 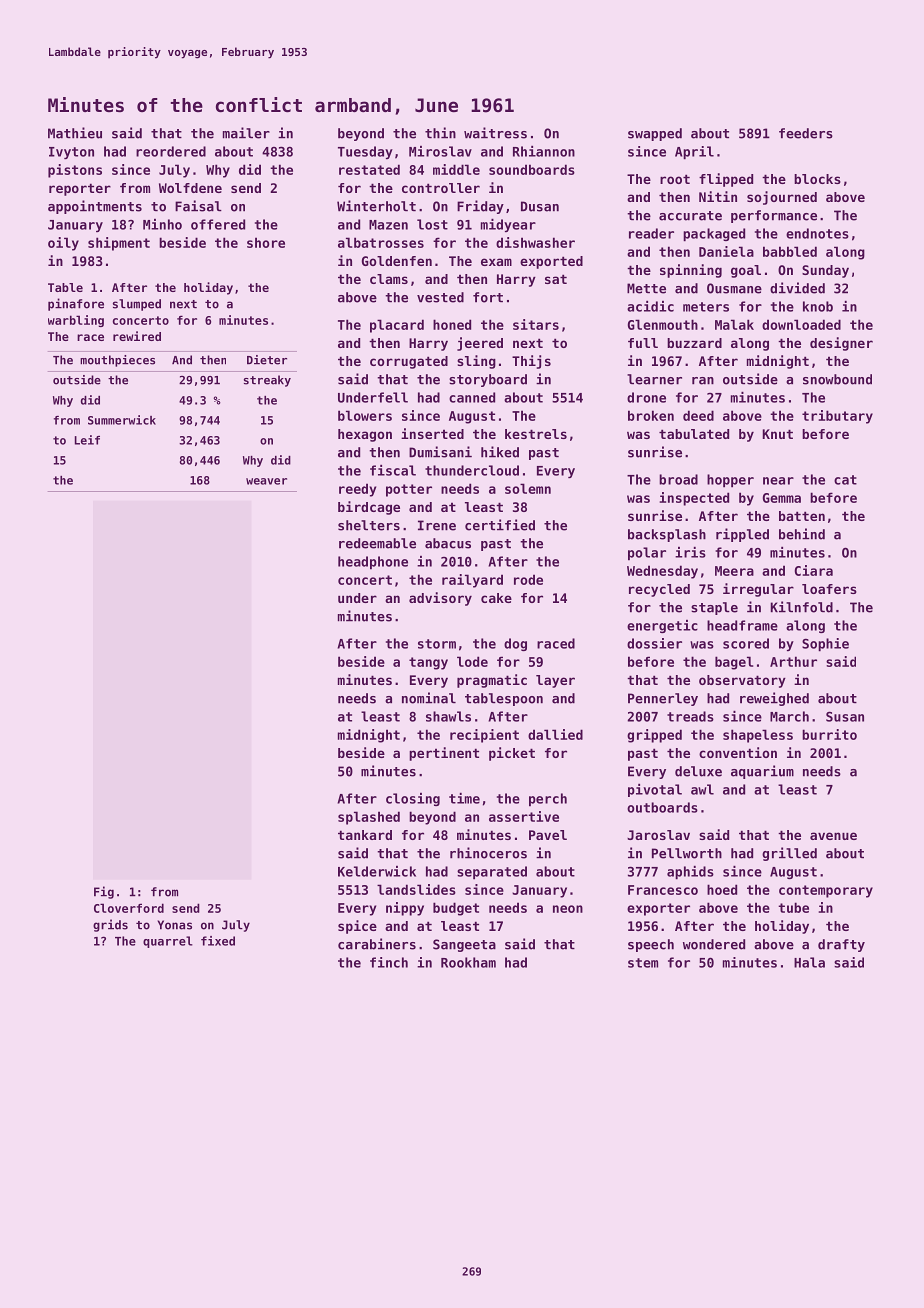 I want to click on picket, so click(x=512, y=754).
